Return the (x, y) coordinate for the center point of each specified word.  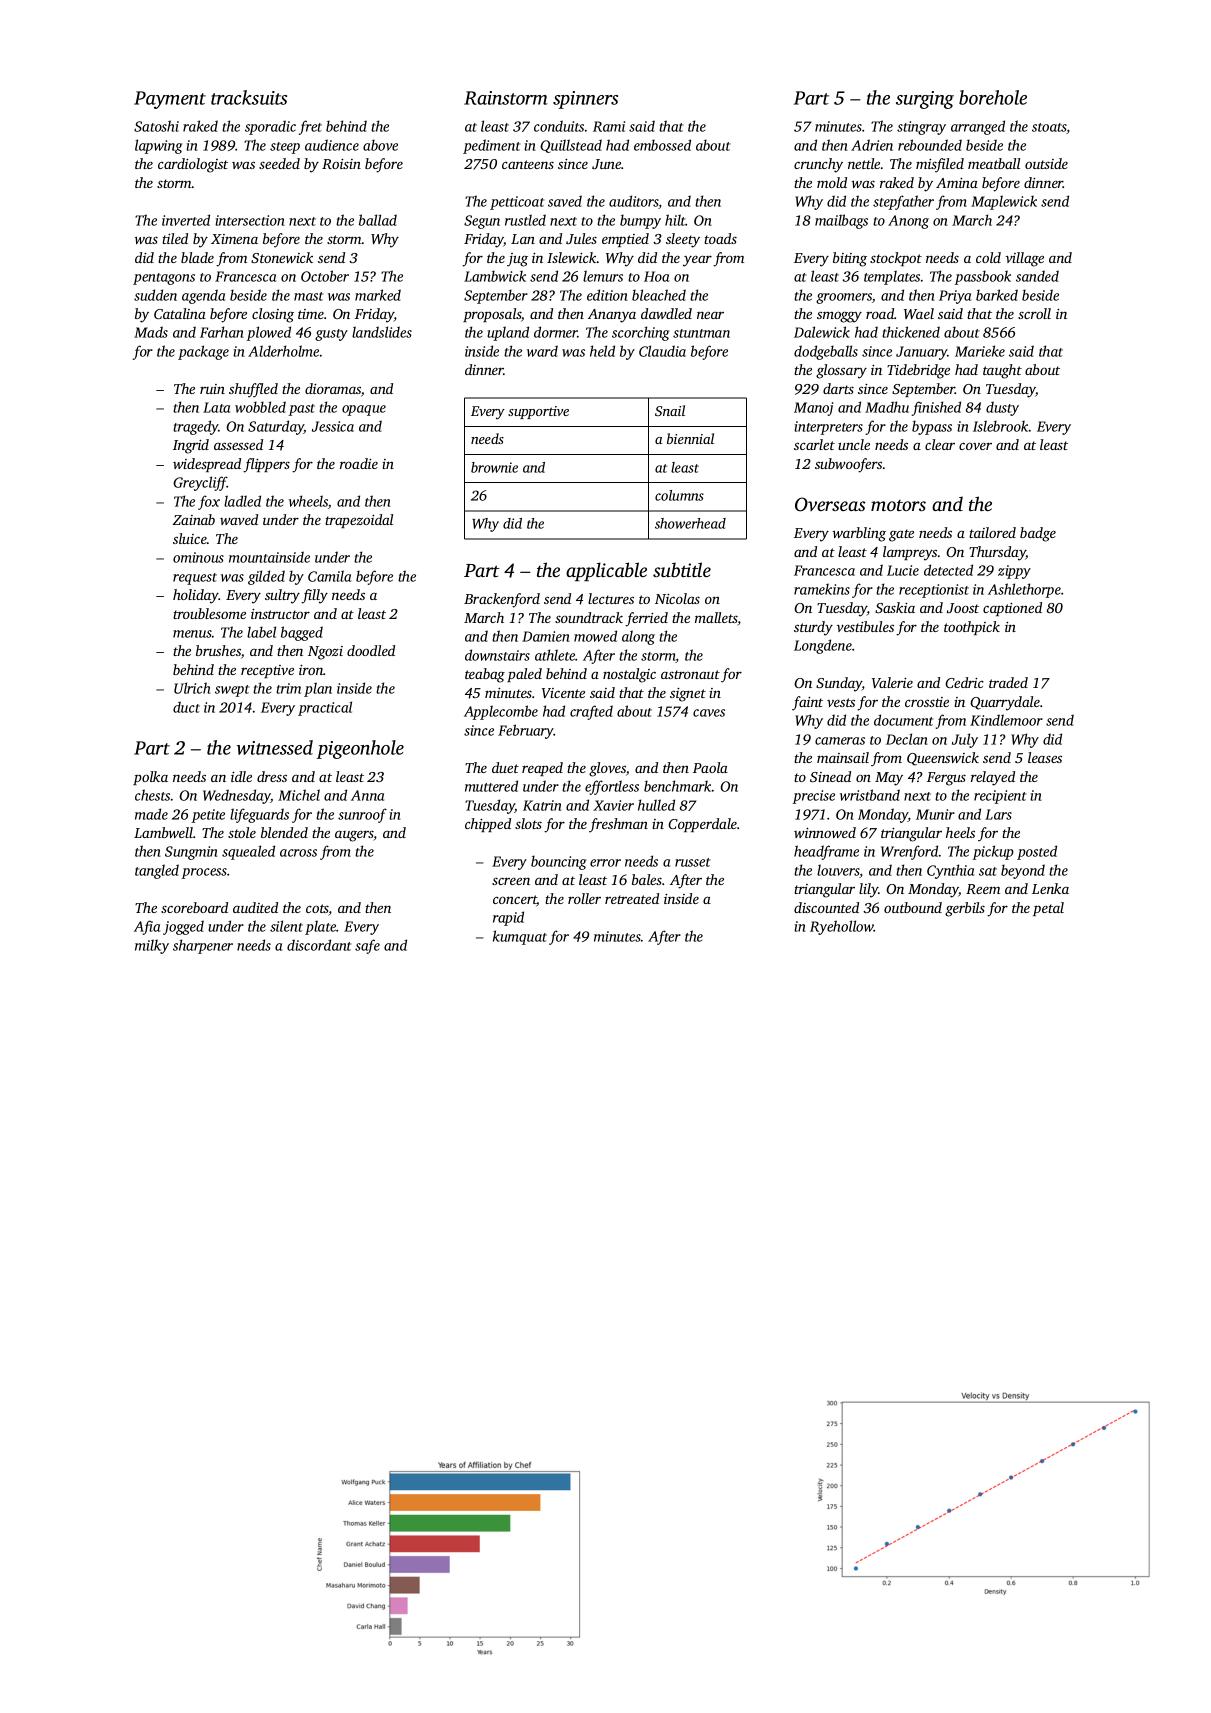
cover (975, 446)
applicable (606, 571)
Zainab (194, 519)
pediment (491, 146)
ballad (378, 220)
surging (925, 100)
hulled (656, 805)
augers (354, 836)
